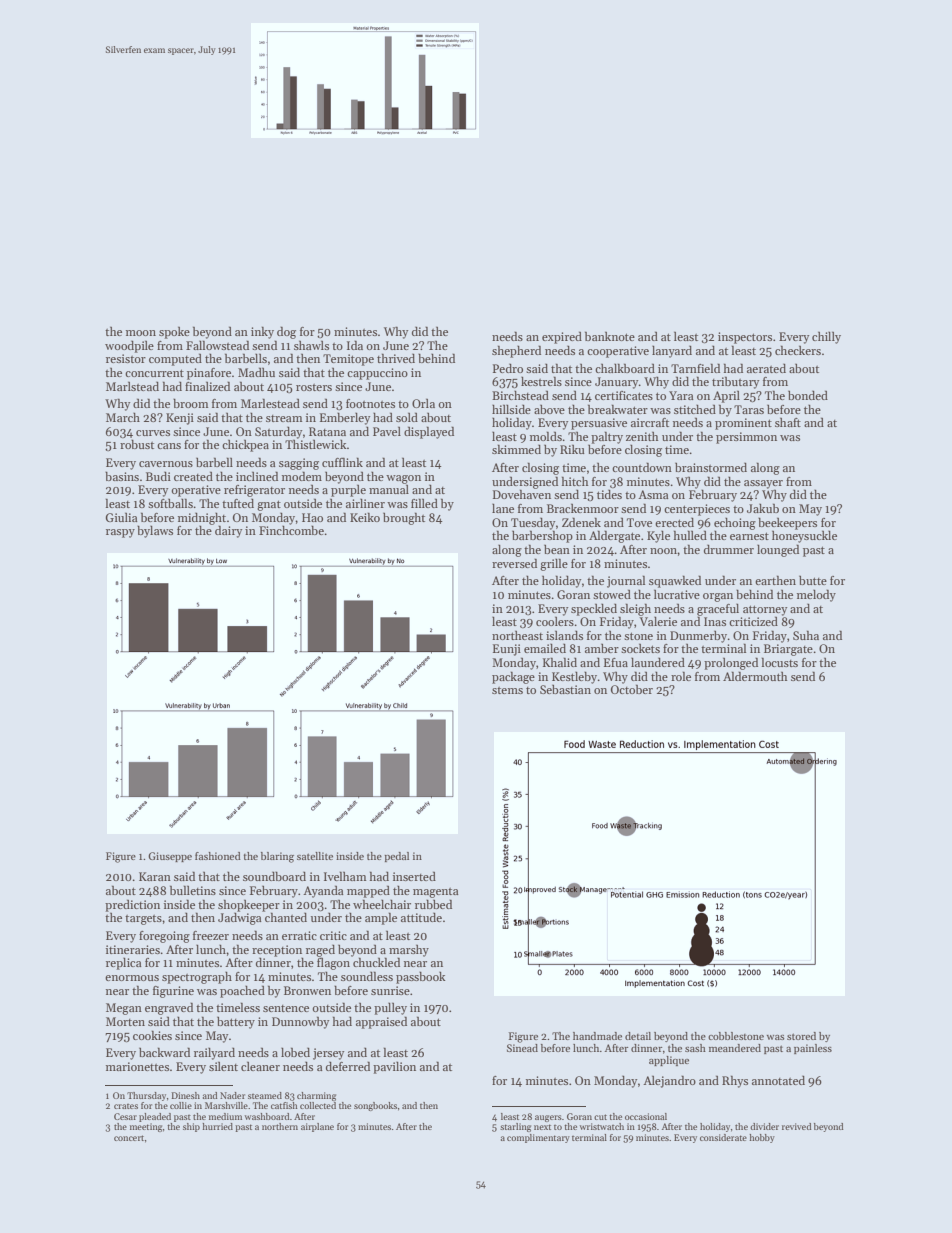 The height and width of the document is (1233, 952). I want to click on honeysuckle, so click(804, 536).
